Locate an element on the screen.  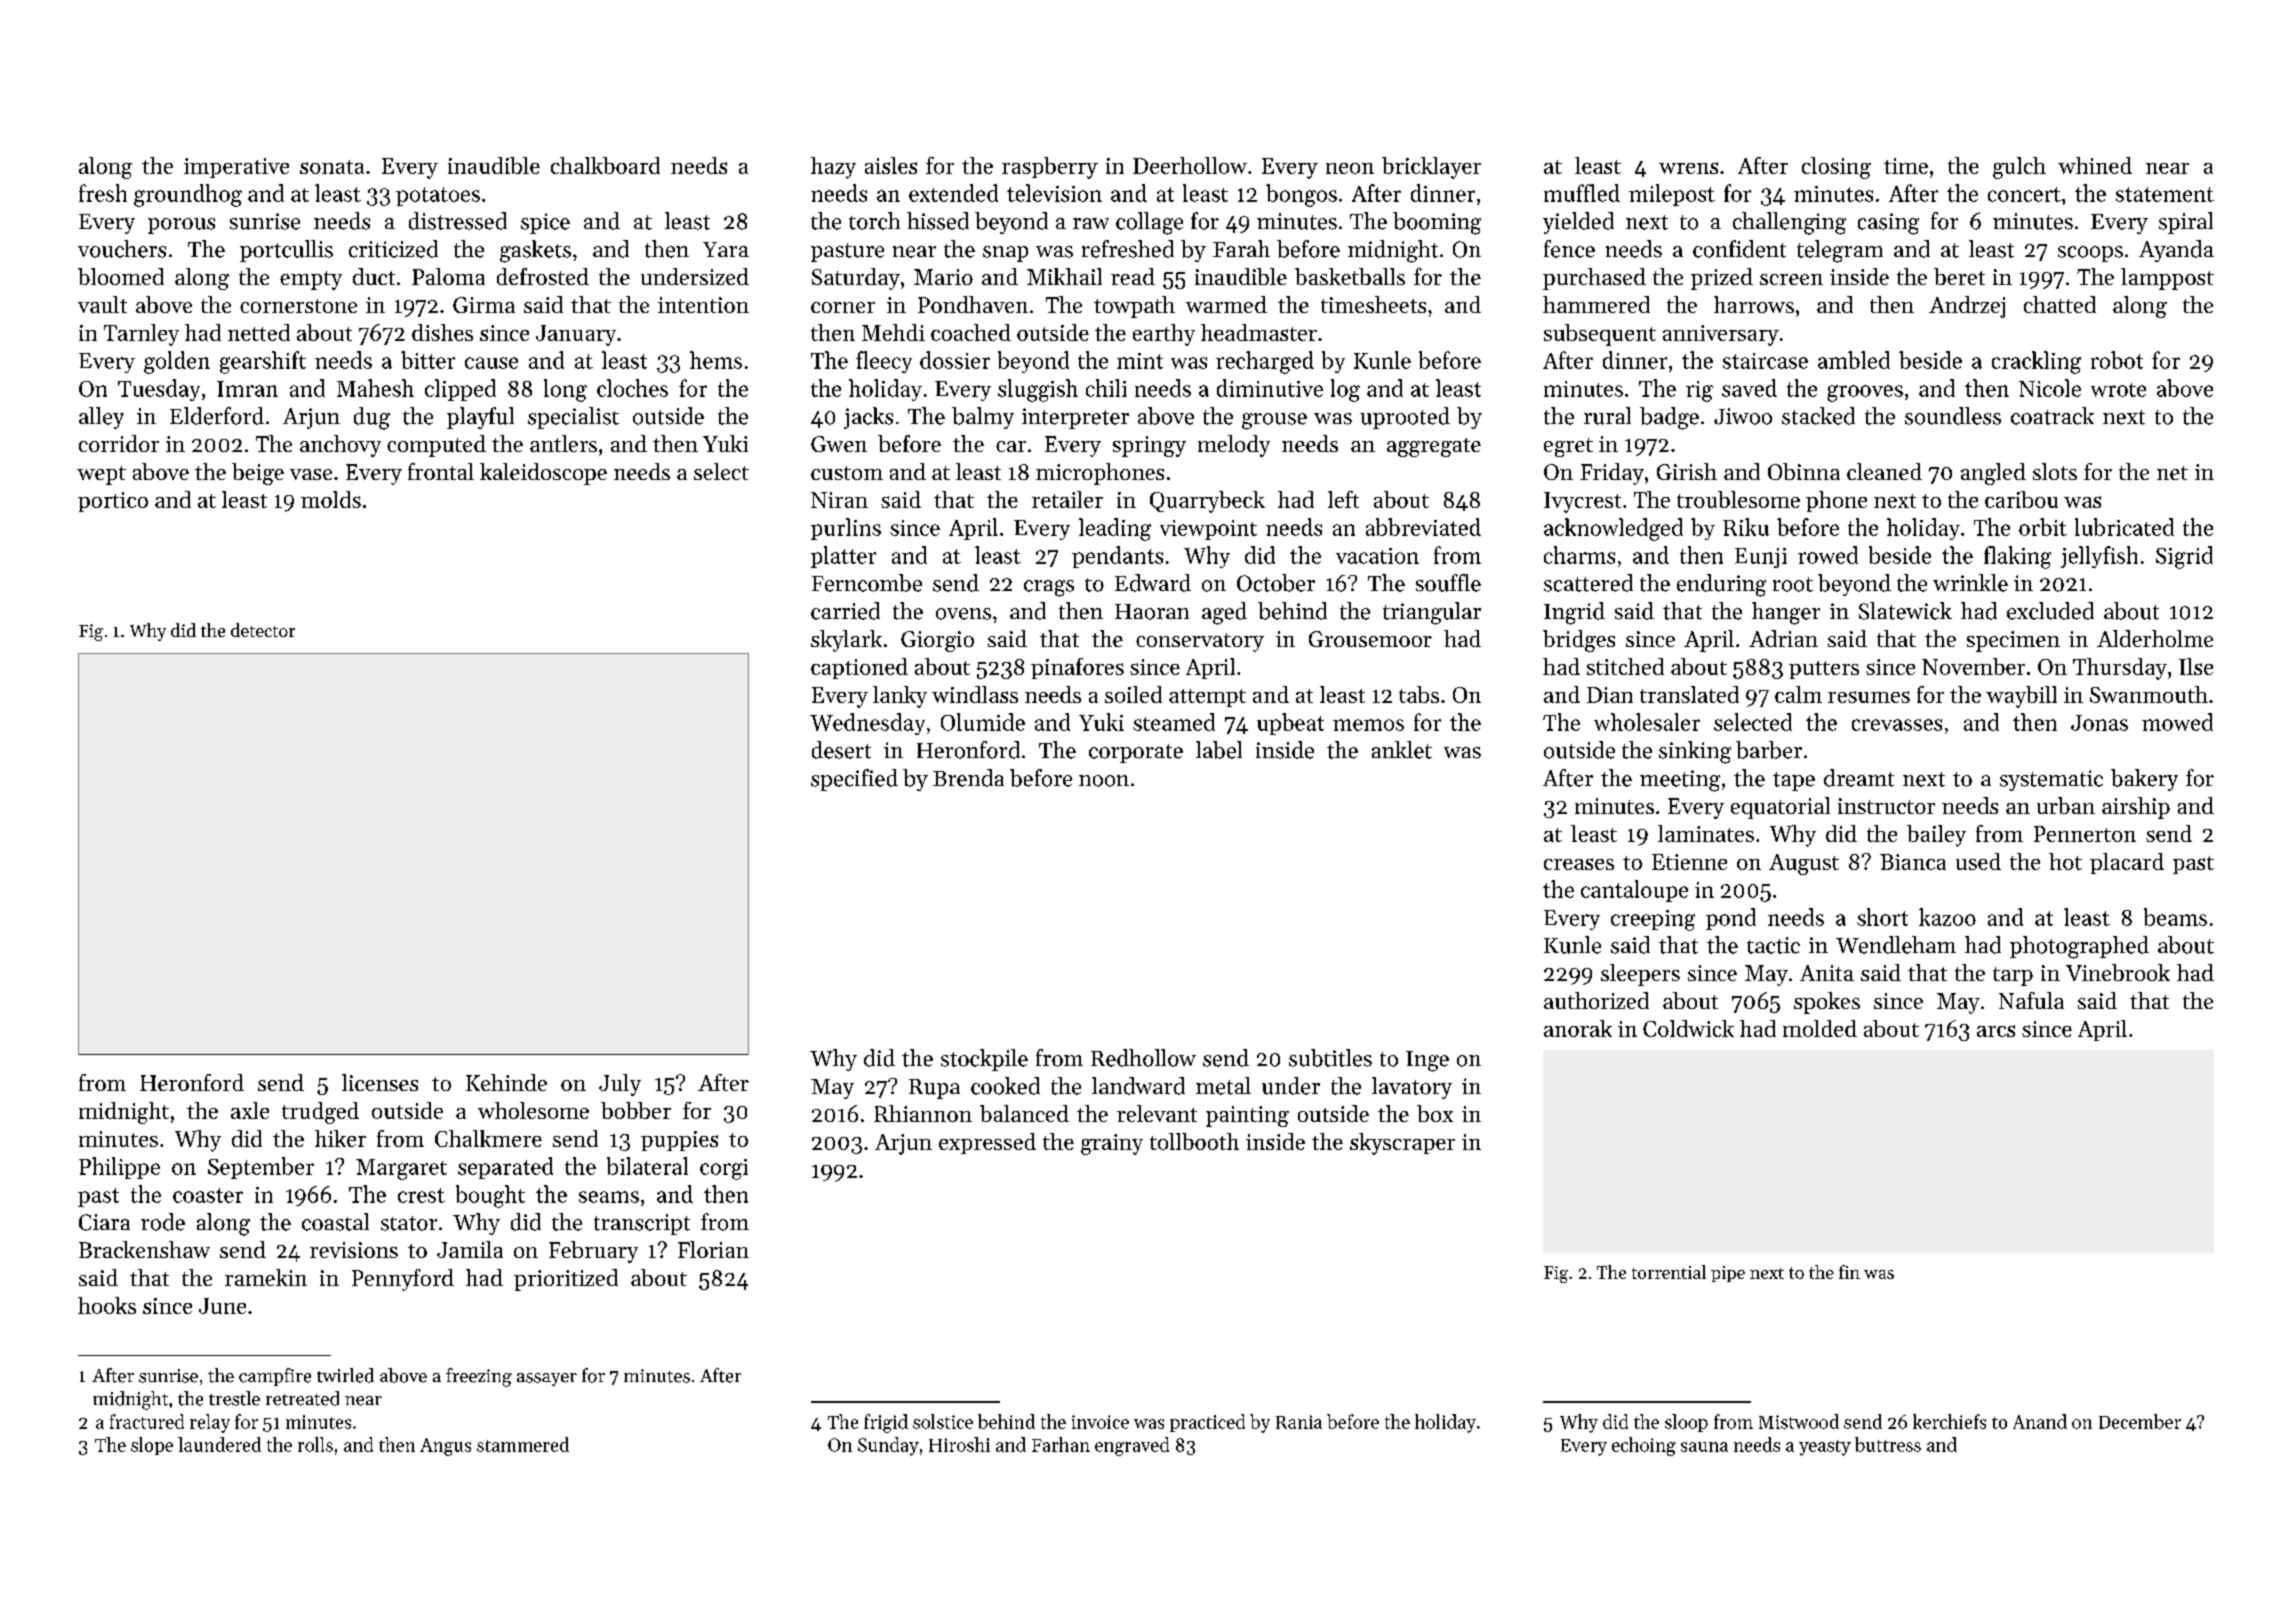
creeping is located at coordinates (1653, 920).
